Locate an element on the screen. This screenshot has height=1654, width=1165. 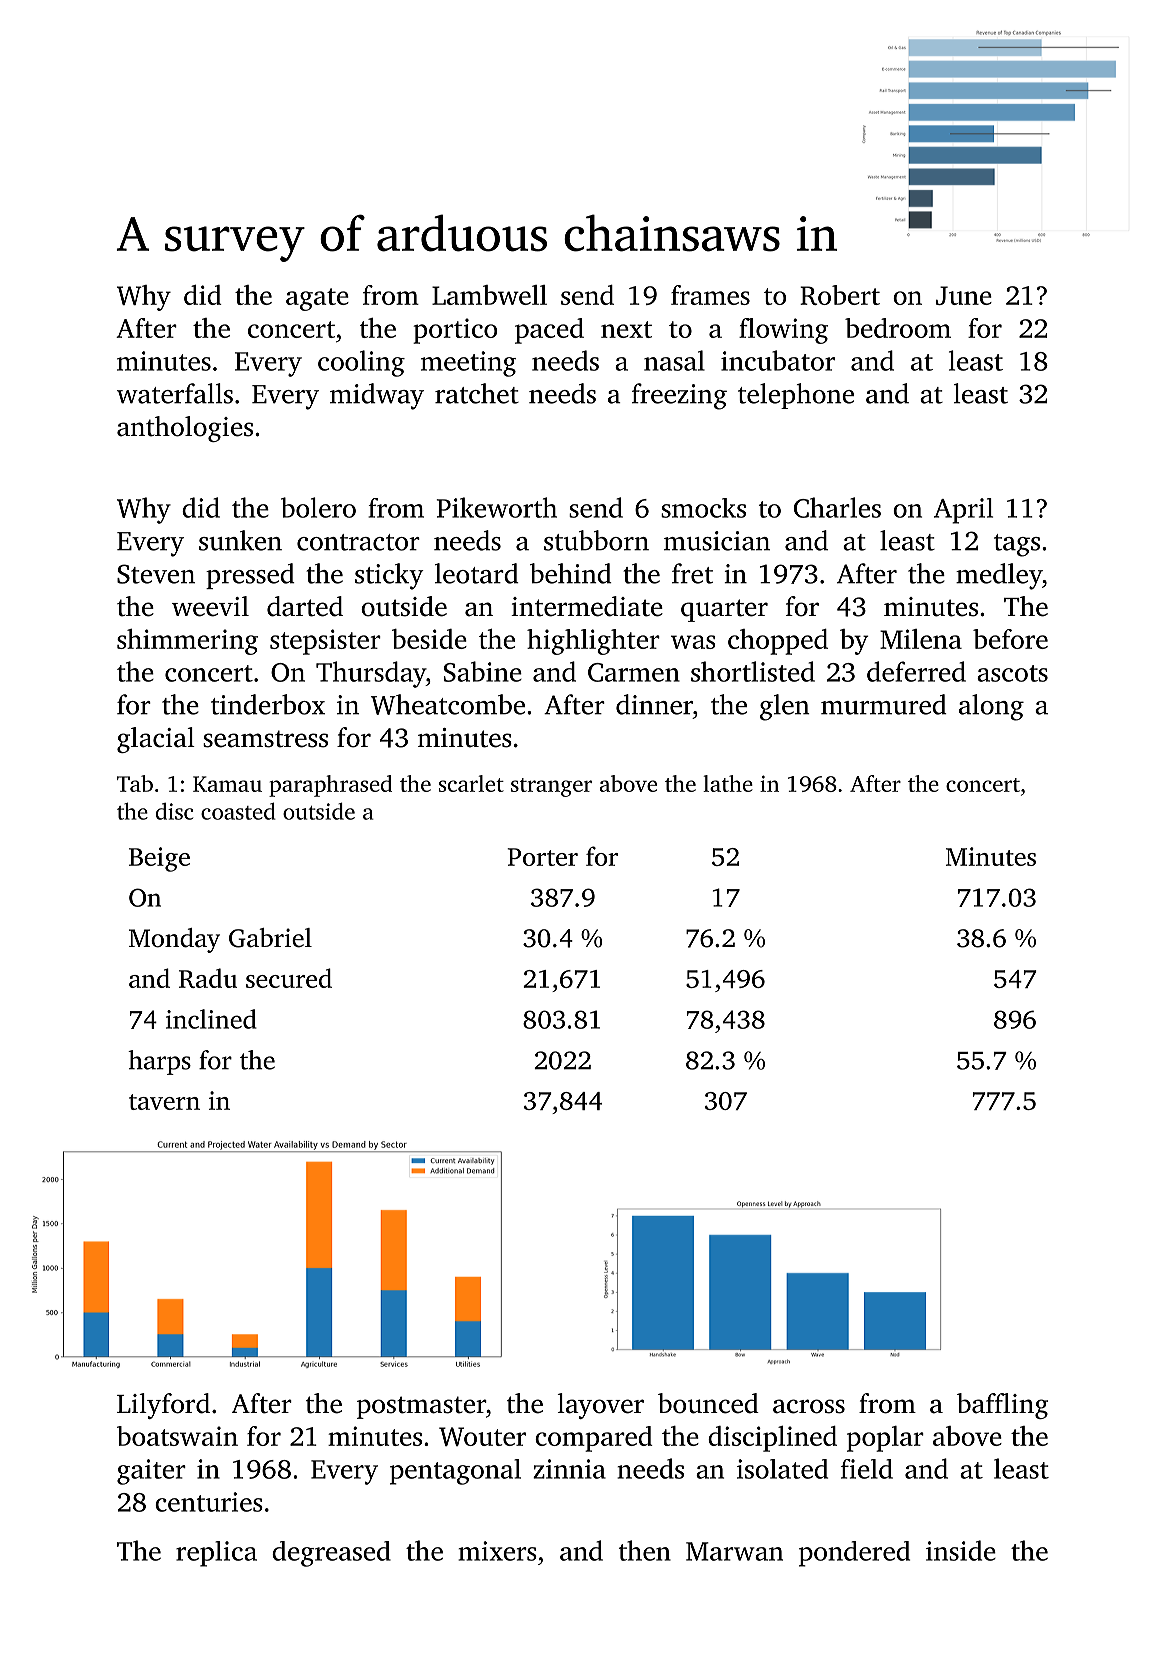
Milena is located at coordinates (921, 639).
